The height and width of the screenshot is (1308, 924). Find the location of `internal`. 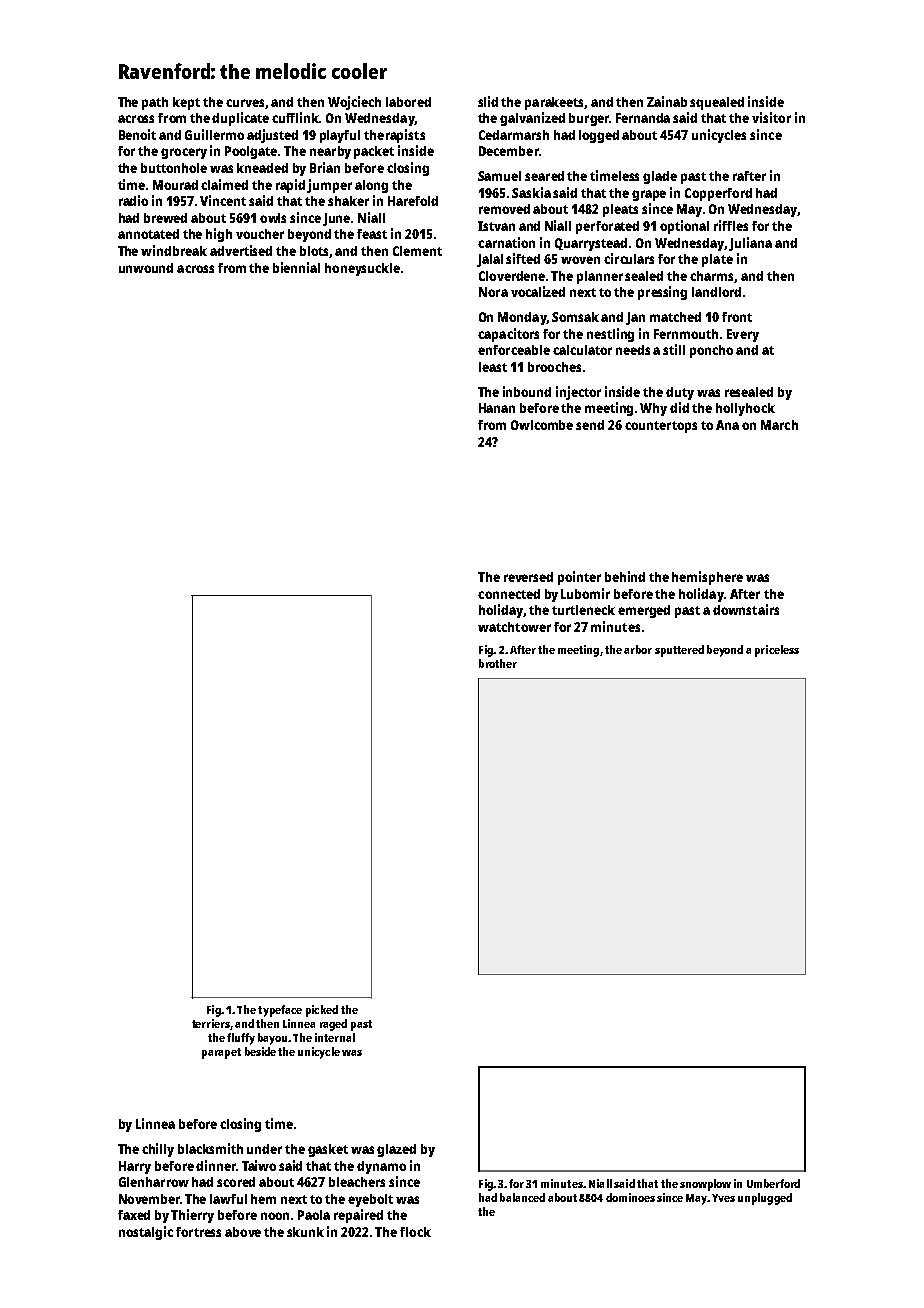

internal is located at coordinates (335, 1037).
